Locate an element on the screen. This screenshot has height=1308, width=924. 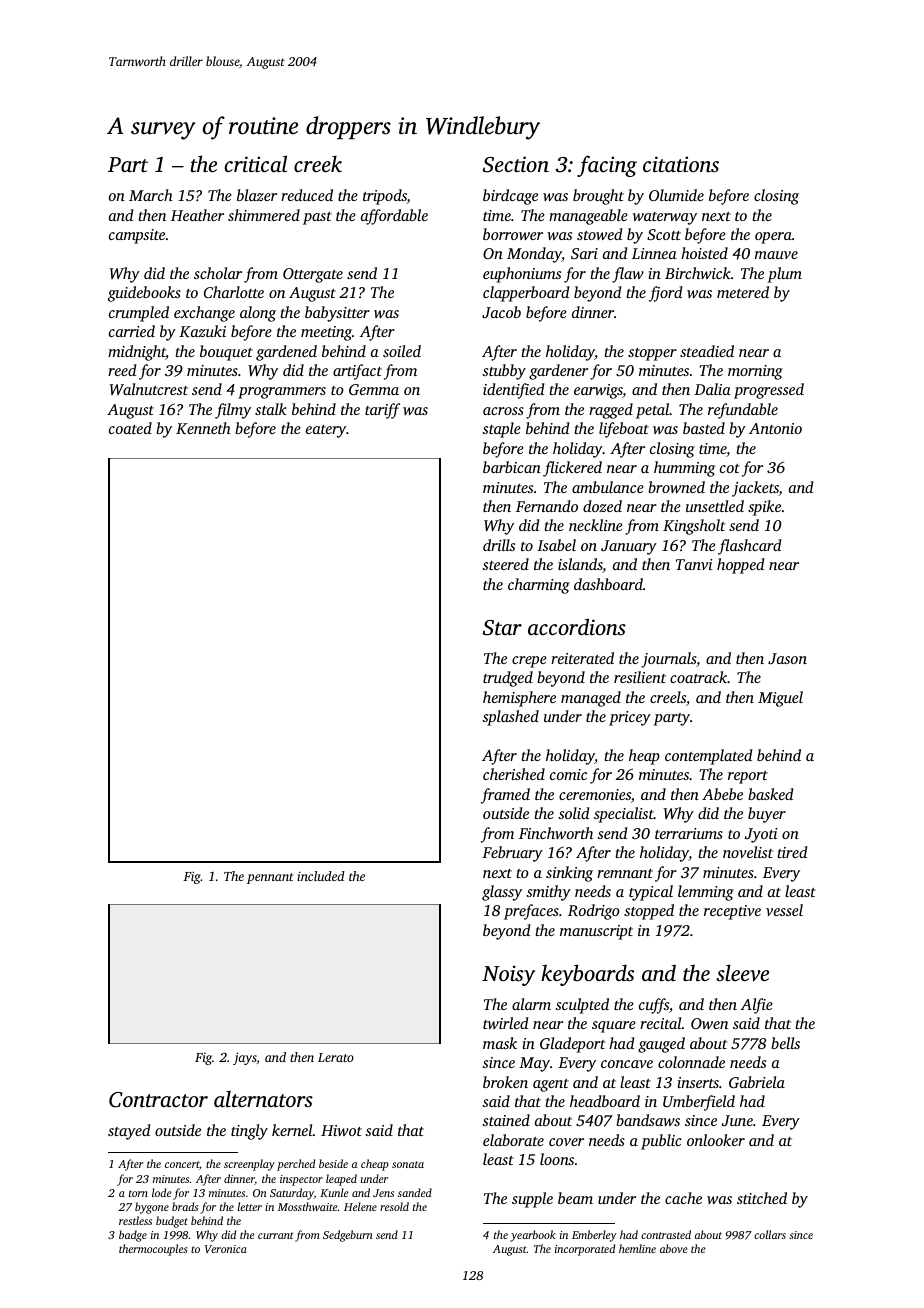
trudged is located at coordinates (508, 679).
